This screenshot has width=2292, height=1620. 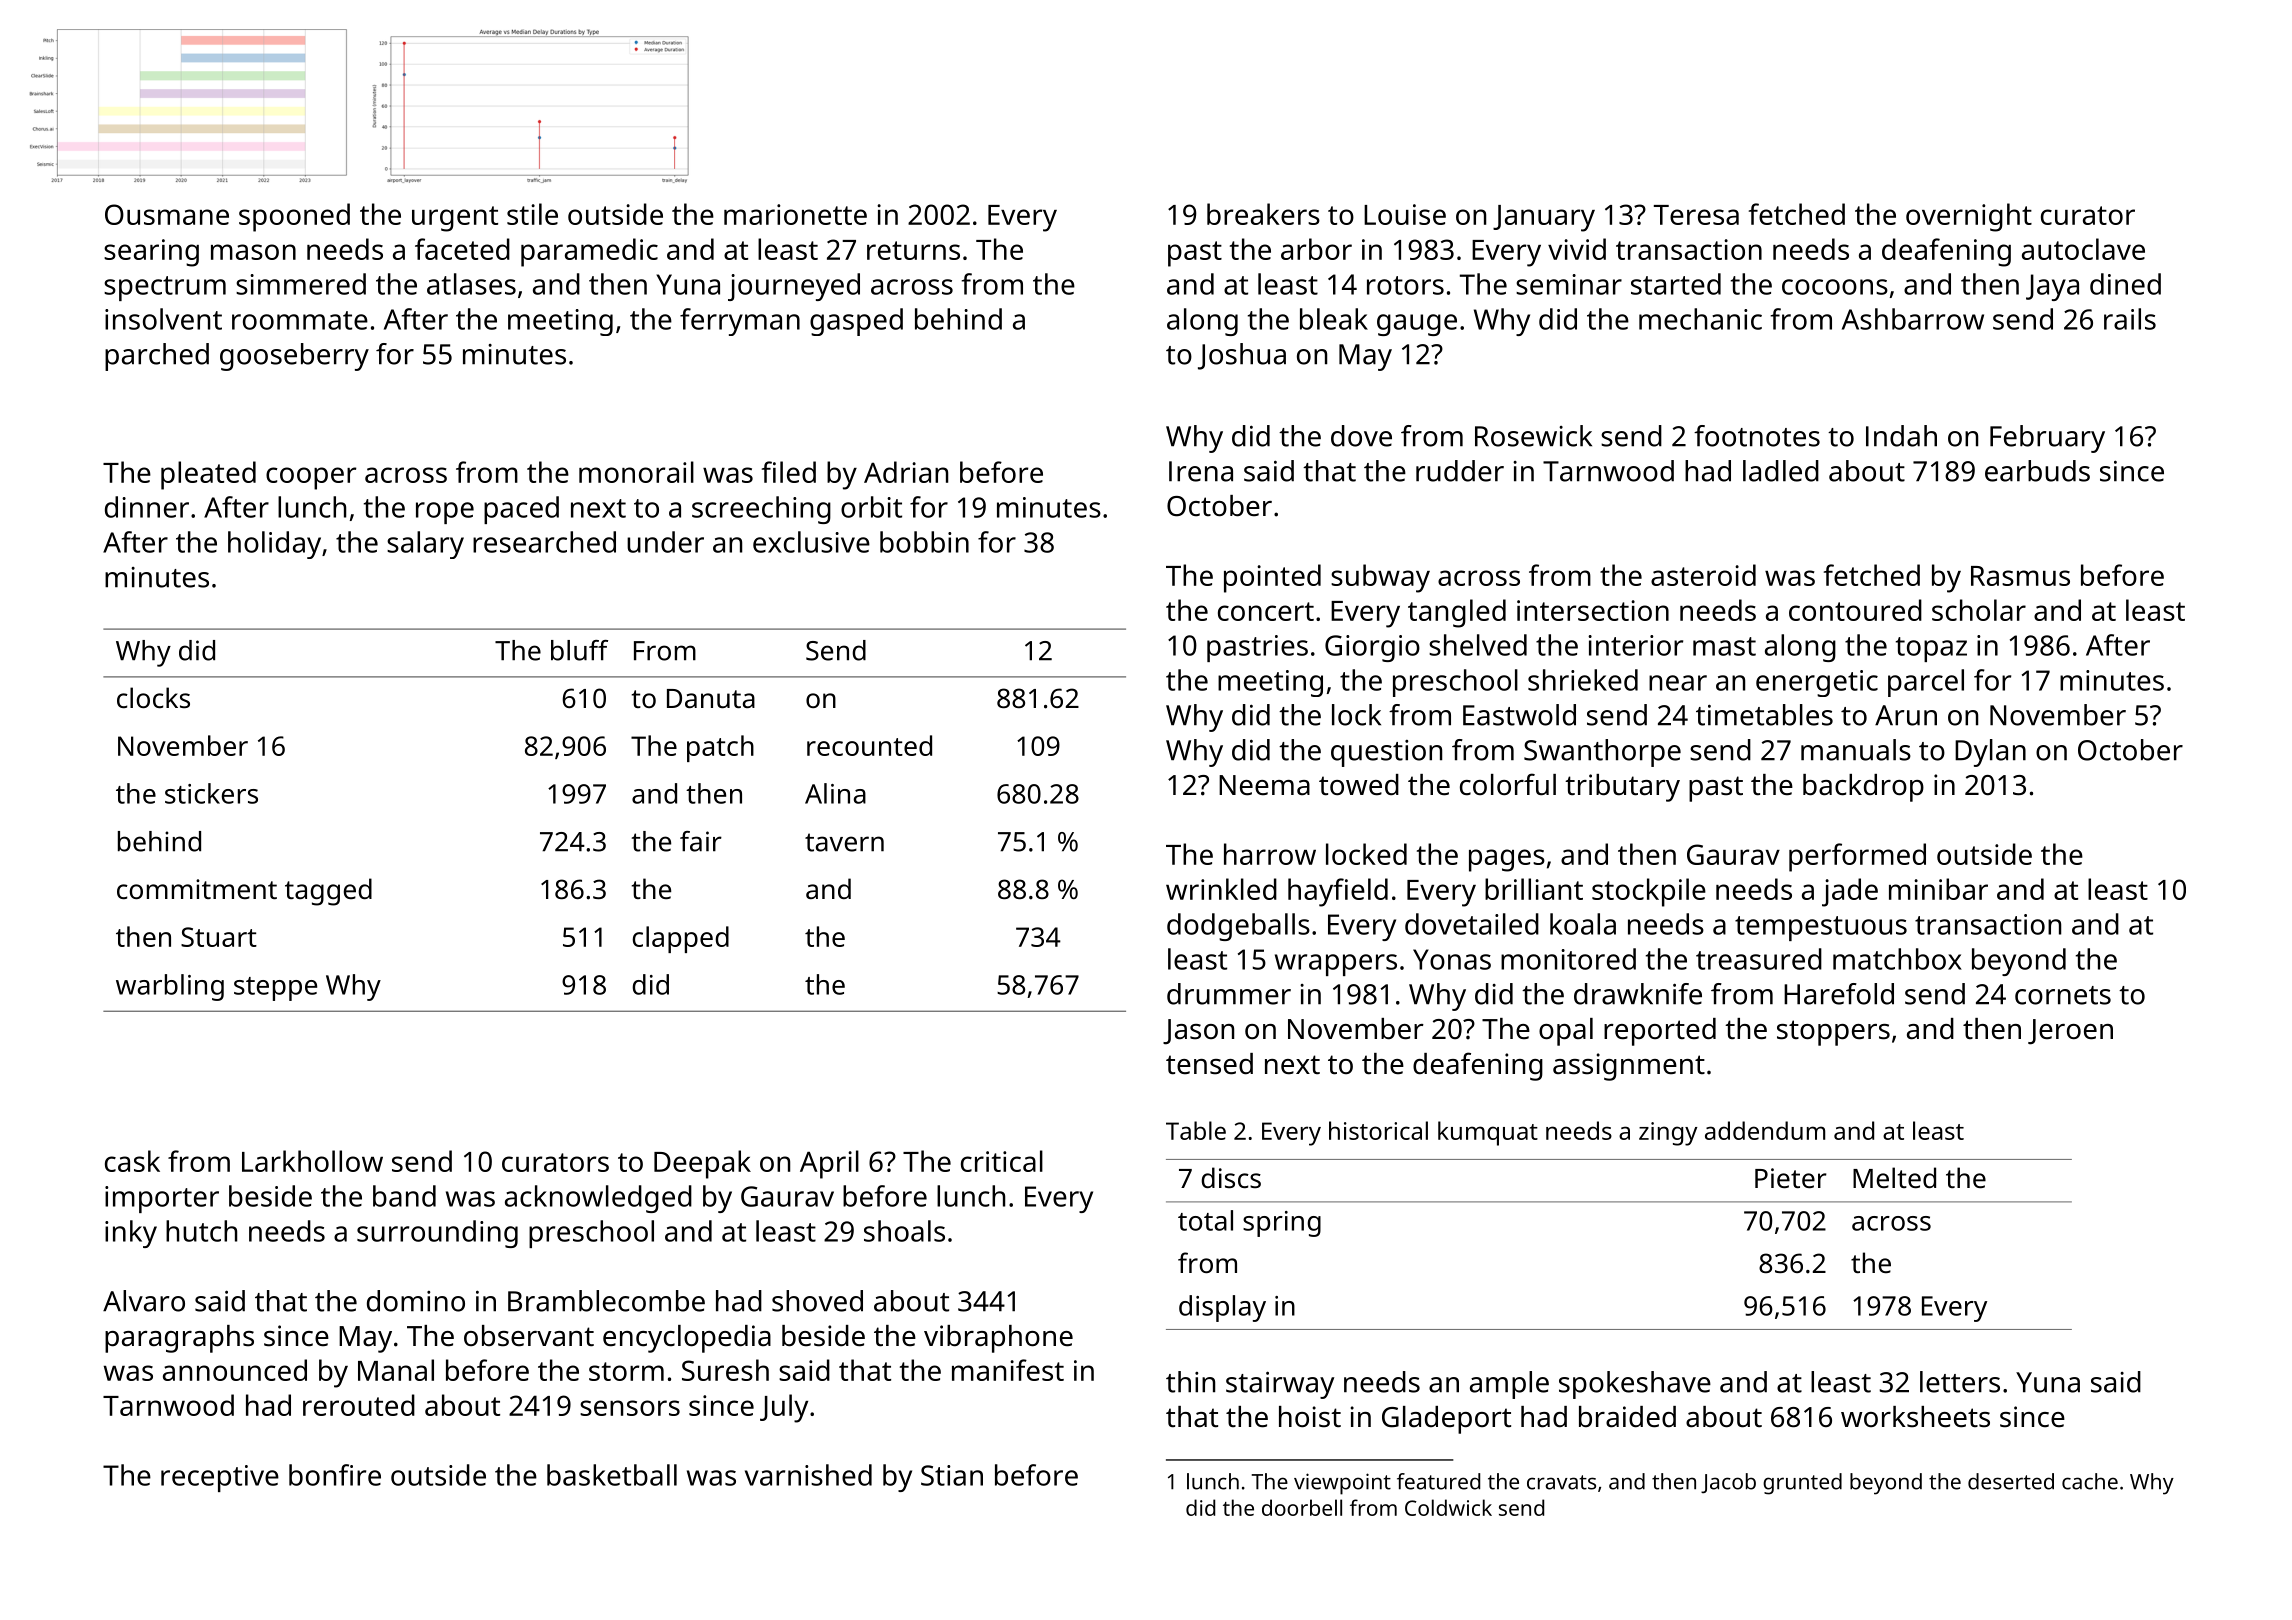 I want to click on minibar, so click(x=1938, y=889).
